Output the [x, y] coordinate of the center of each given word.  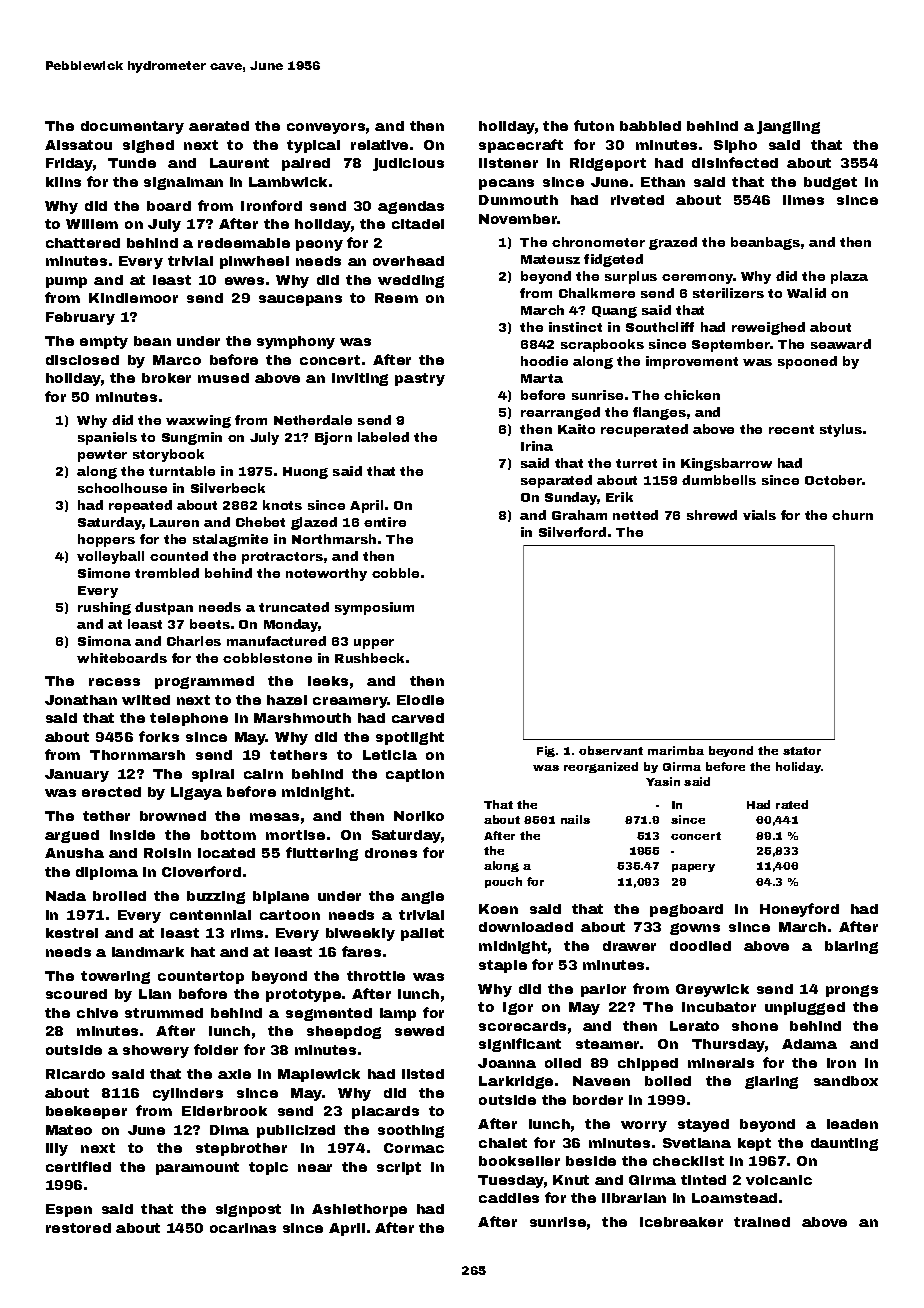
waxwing [198, 421]
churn [852, 515]
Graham [579, 515]
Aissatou [78, 145]
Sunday [571, 498]
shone [755, 1026]
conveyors [326, 128]
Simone [104, 573]
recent [791, 429]
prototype [303, 995]
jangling [788, 127]
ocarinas [243, 1228]
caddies [509, 1198]
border [598, 1100]
